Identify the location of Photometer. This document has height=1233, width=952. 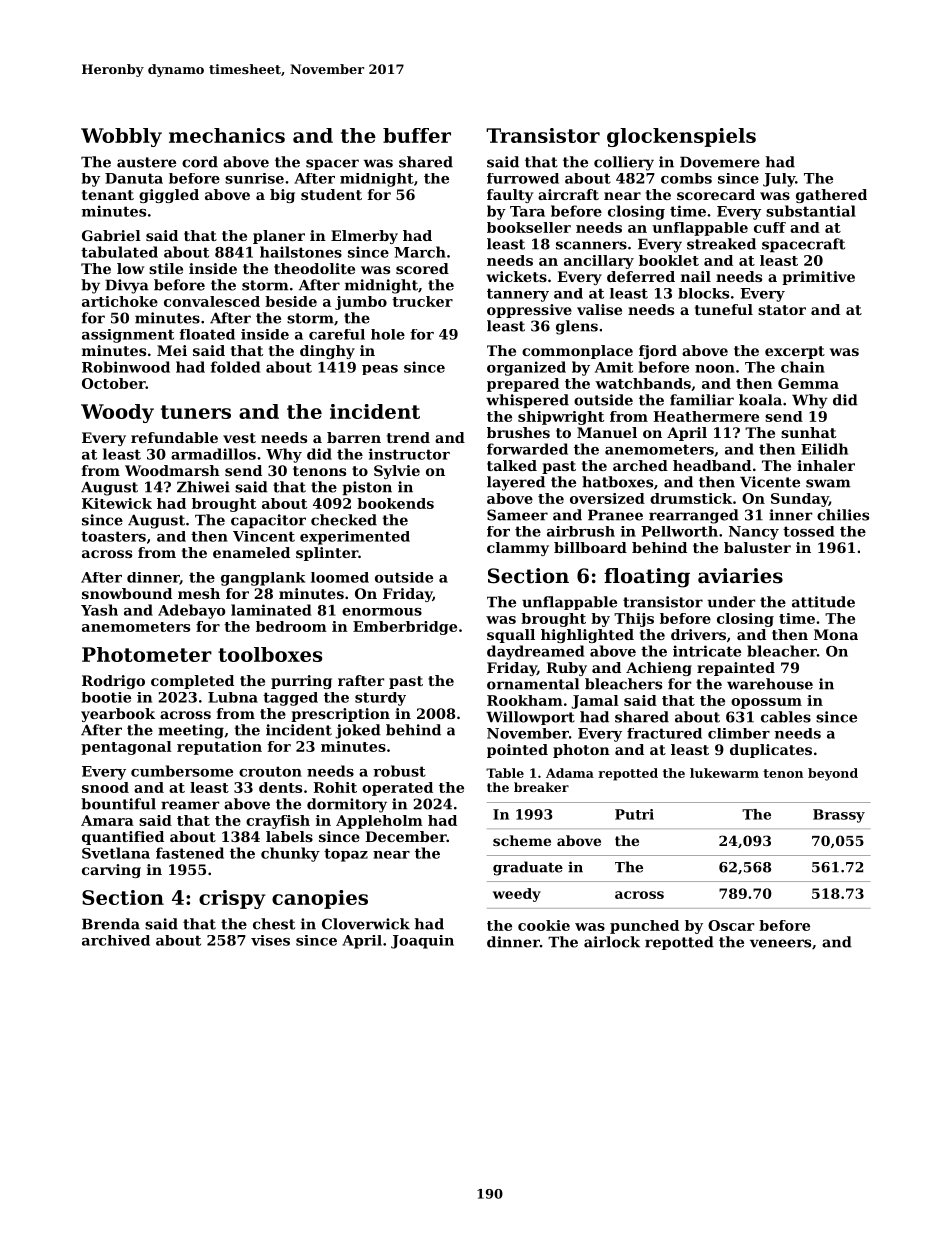
(147, 654).
